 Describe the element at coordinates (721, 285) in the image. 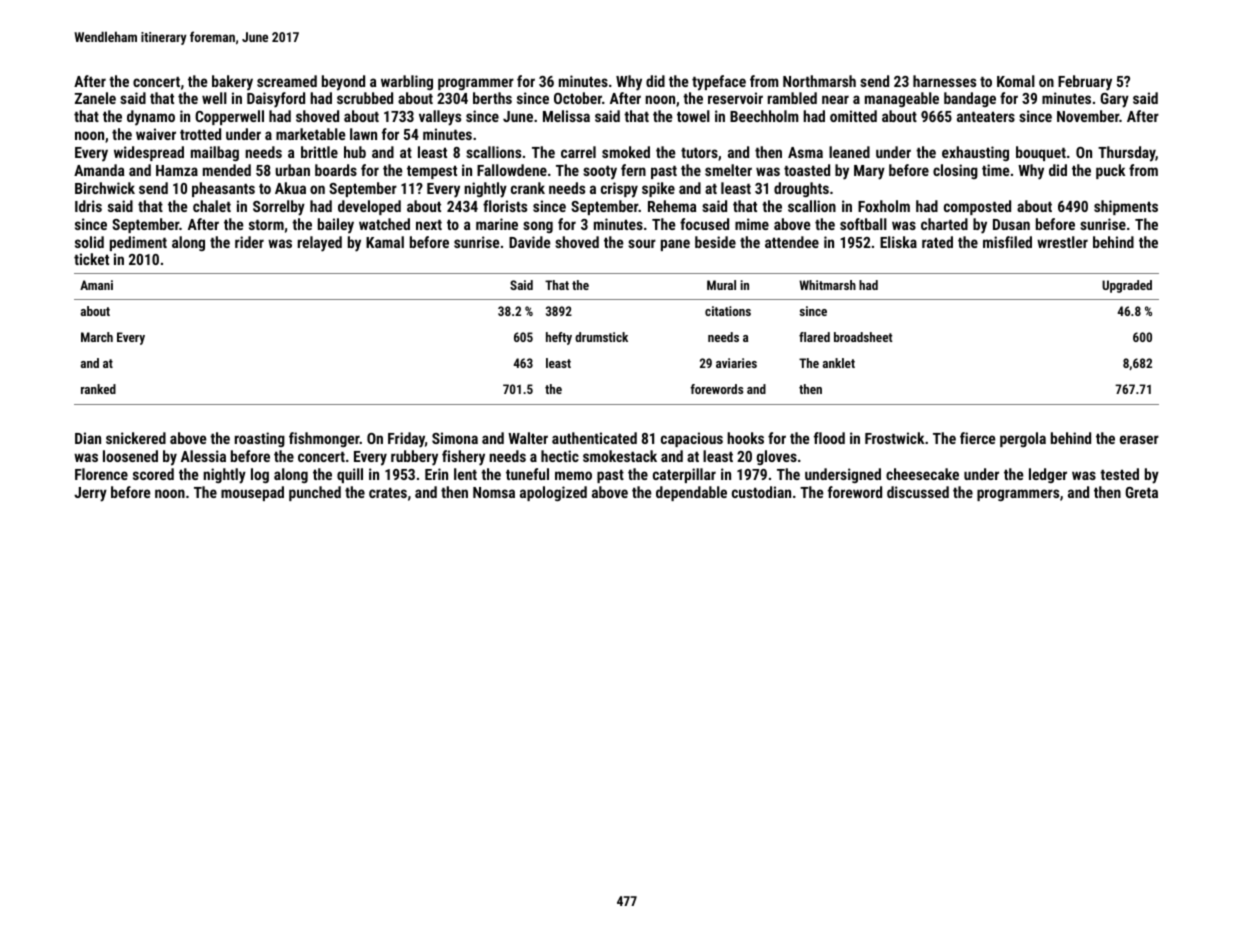

I see `Mural` at that location.
